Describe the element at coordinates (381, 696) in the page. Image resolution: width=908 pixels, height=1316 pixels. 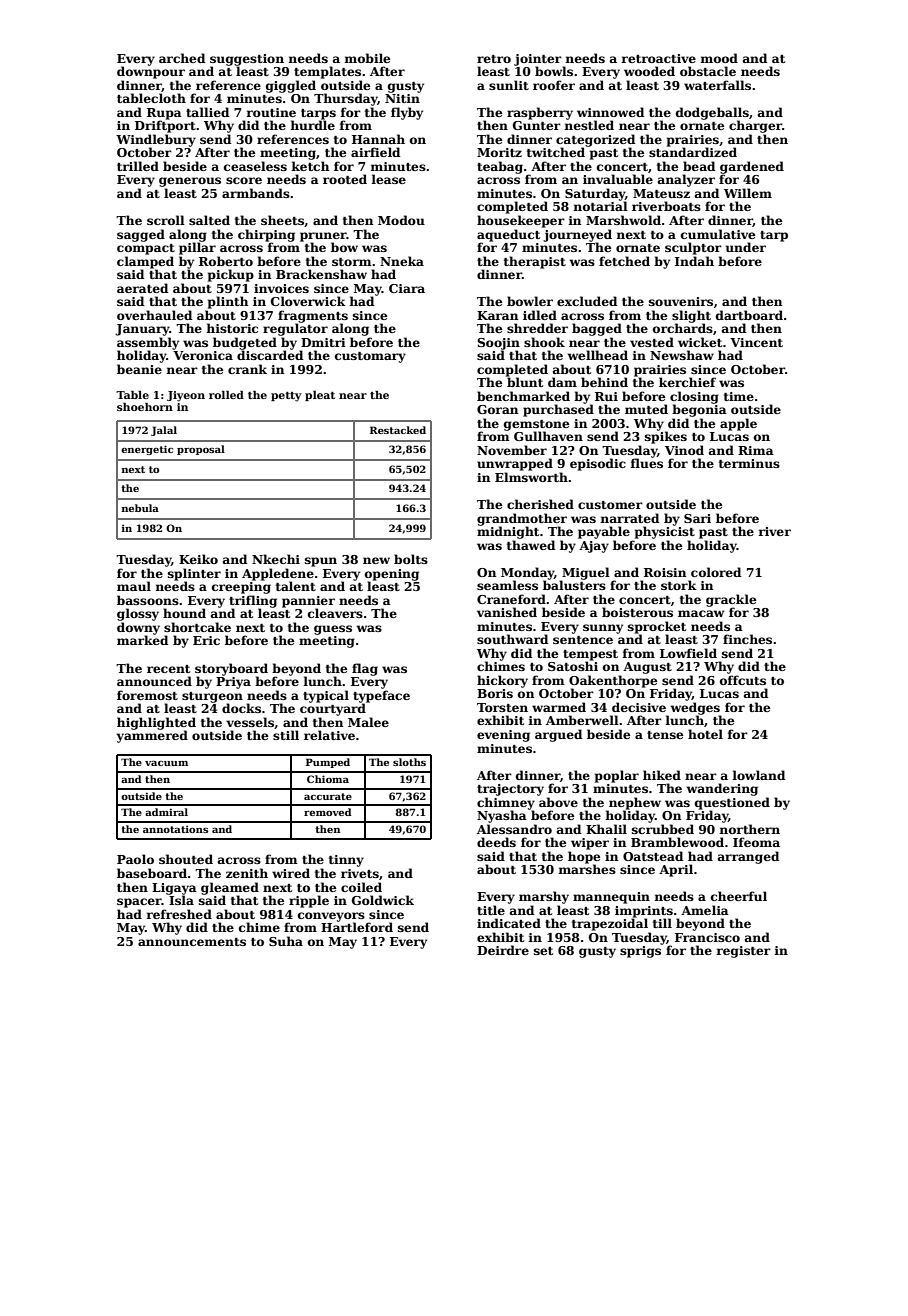
I see `typeface` at that location.
